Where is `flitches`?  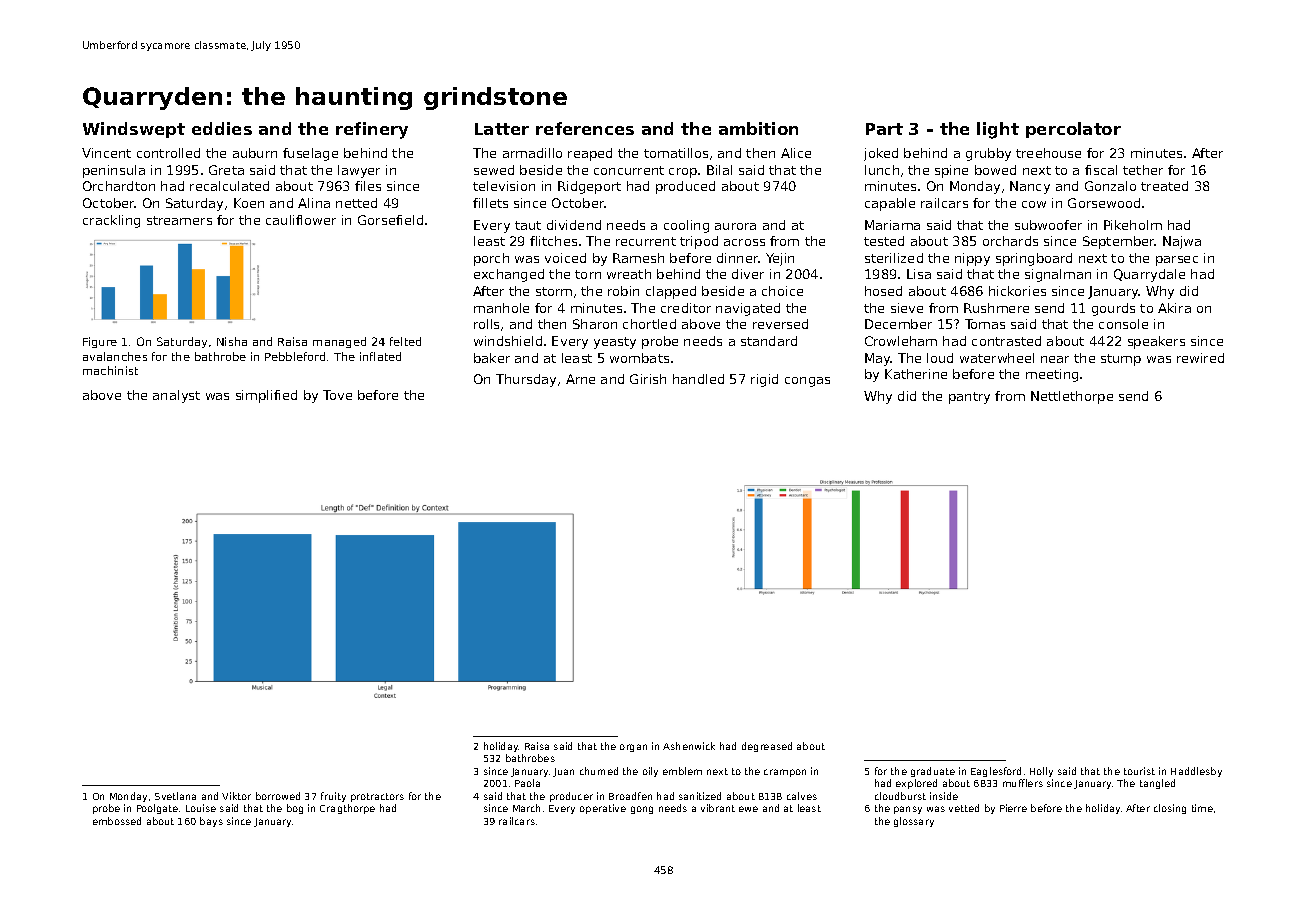 flitches is located at coordinates (553, 241).
